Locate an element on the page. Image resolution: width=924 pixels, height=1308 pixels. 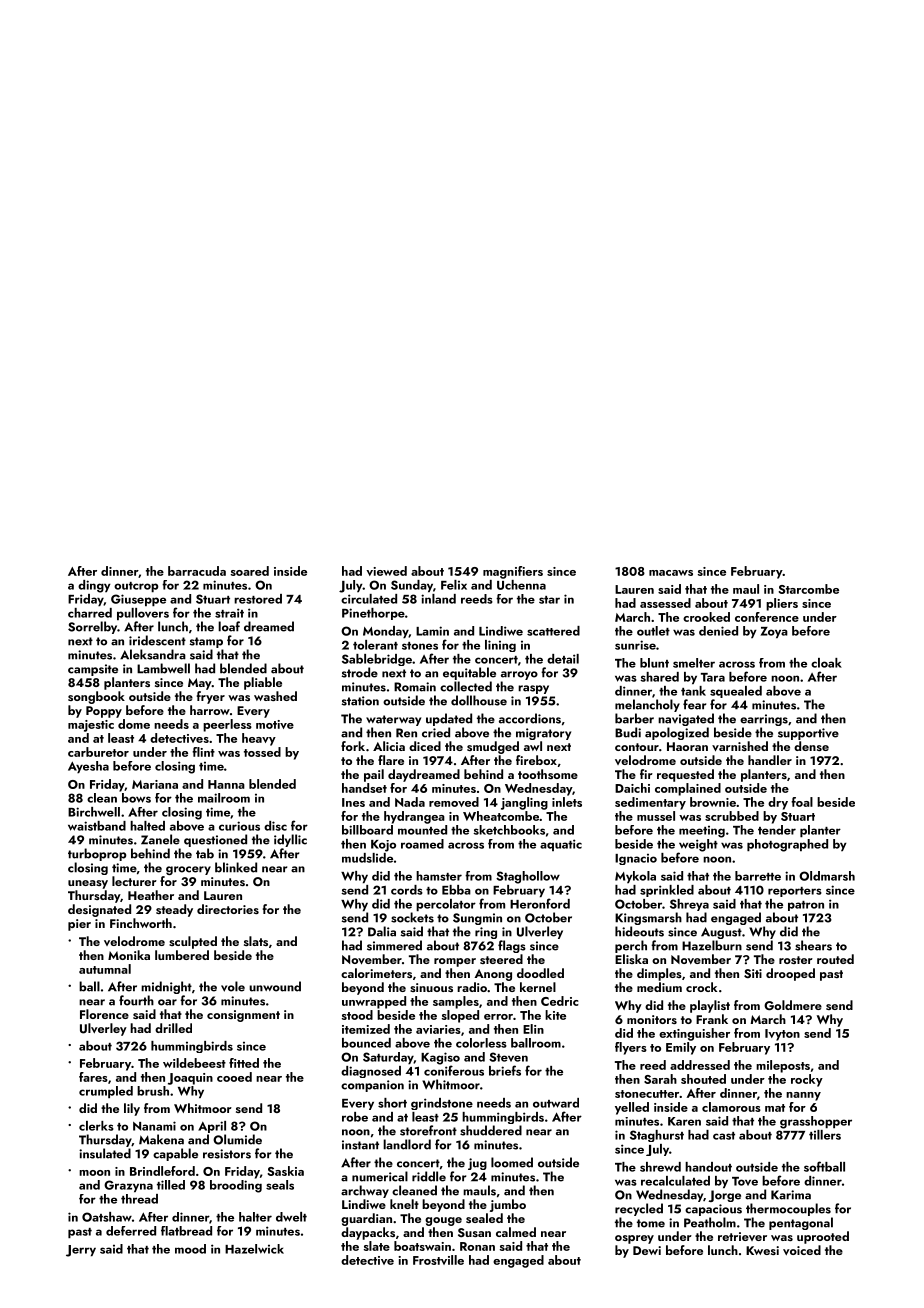
magnifiers is located at coordinates (513, 572).
